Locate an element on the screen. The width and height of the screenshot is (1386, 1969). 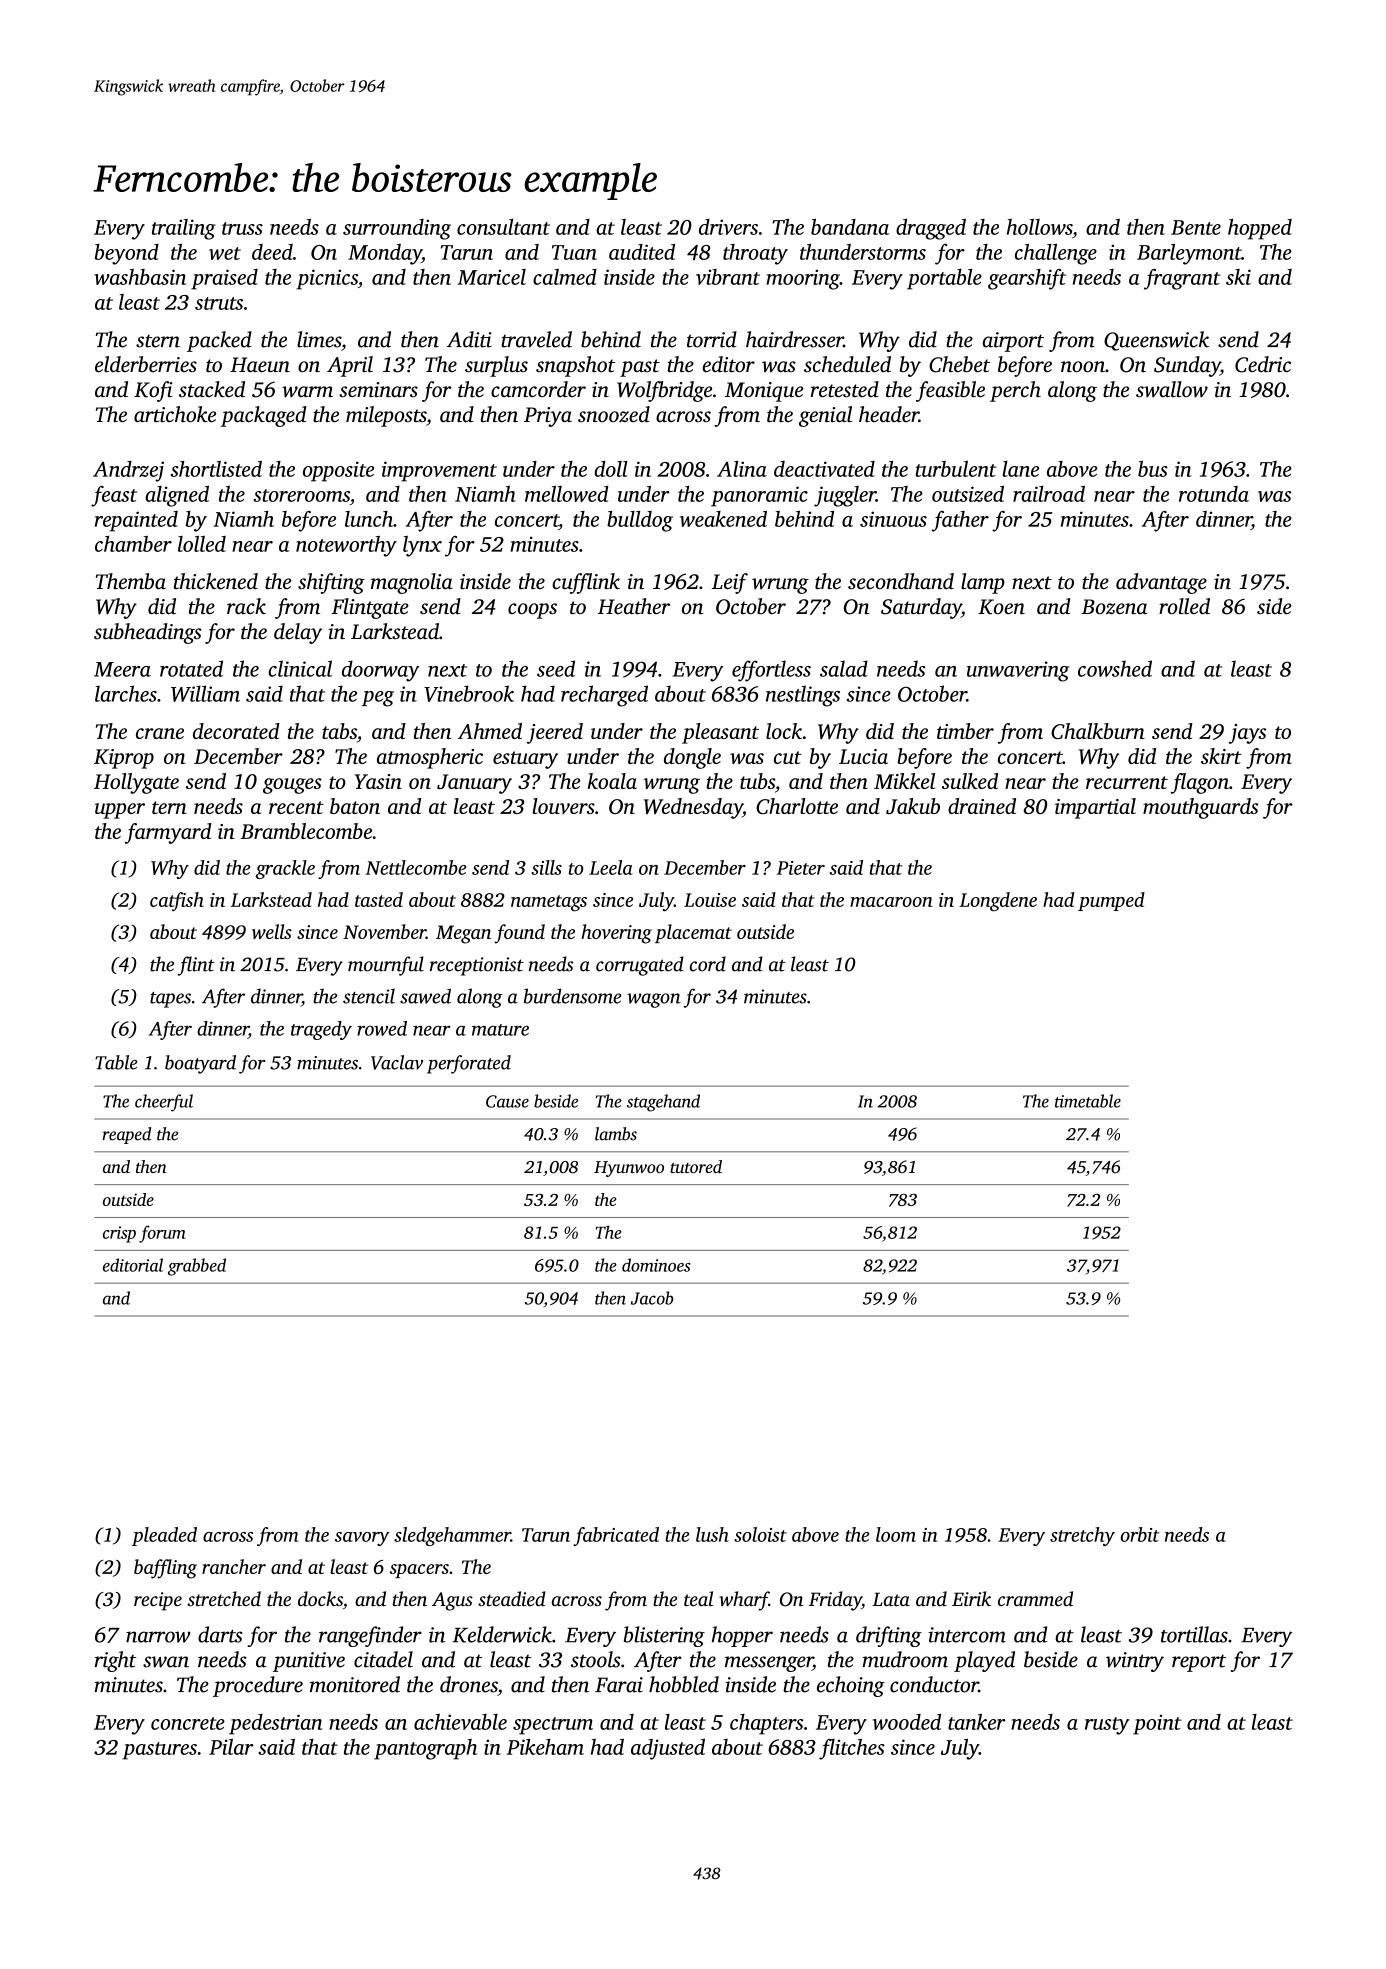
pleasant is located at coordinates (720, 733).
